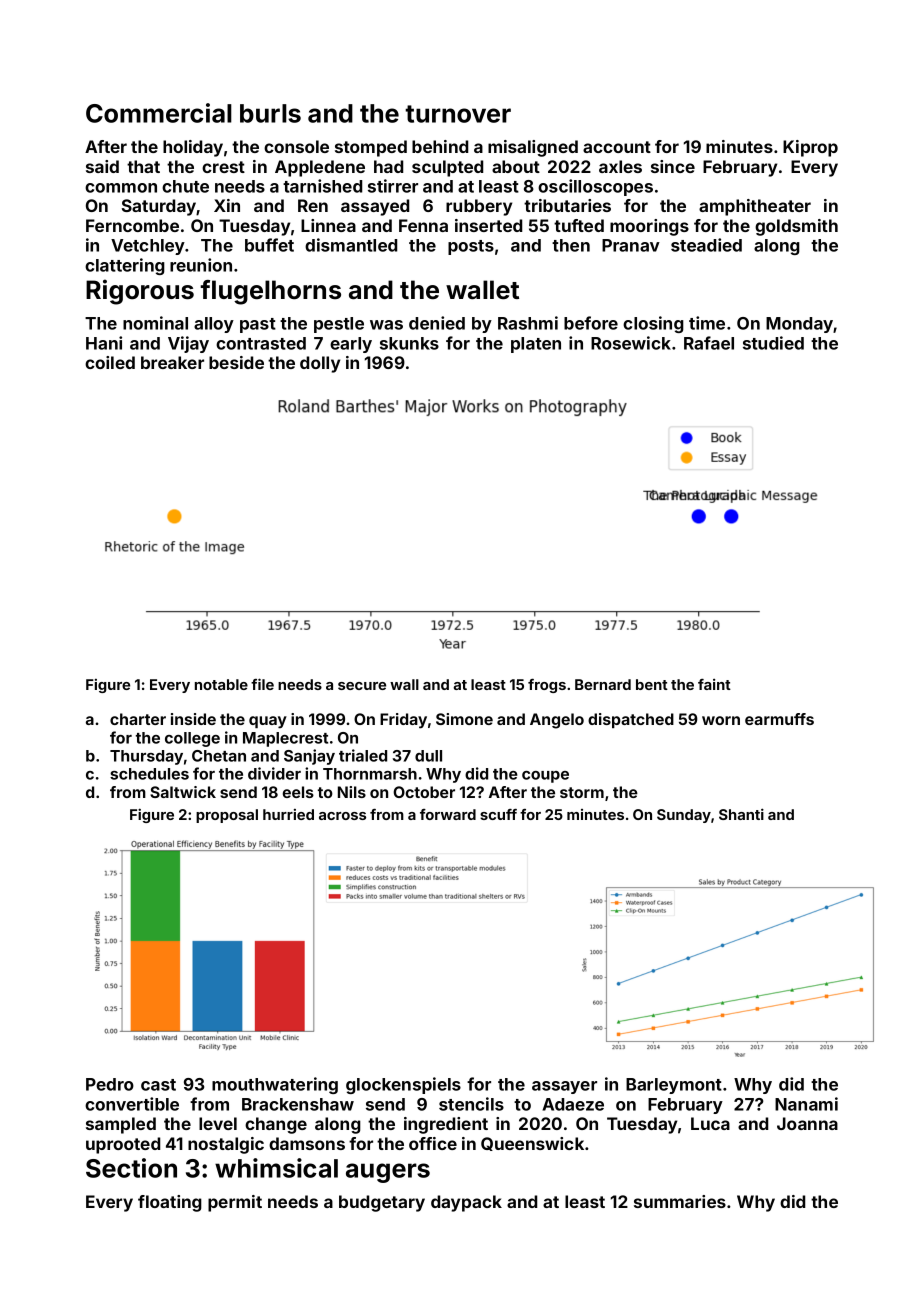 The height and width of the screenshot is (1314, 924). Describe the element at coordinates (773, 343) in the screenshot. I see `studied` at that location.
